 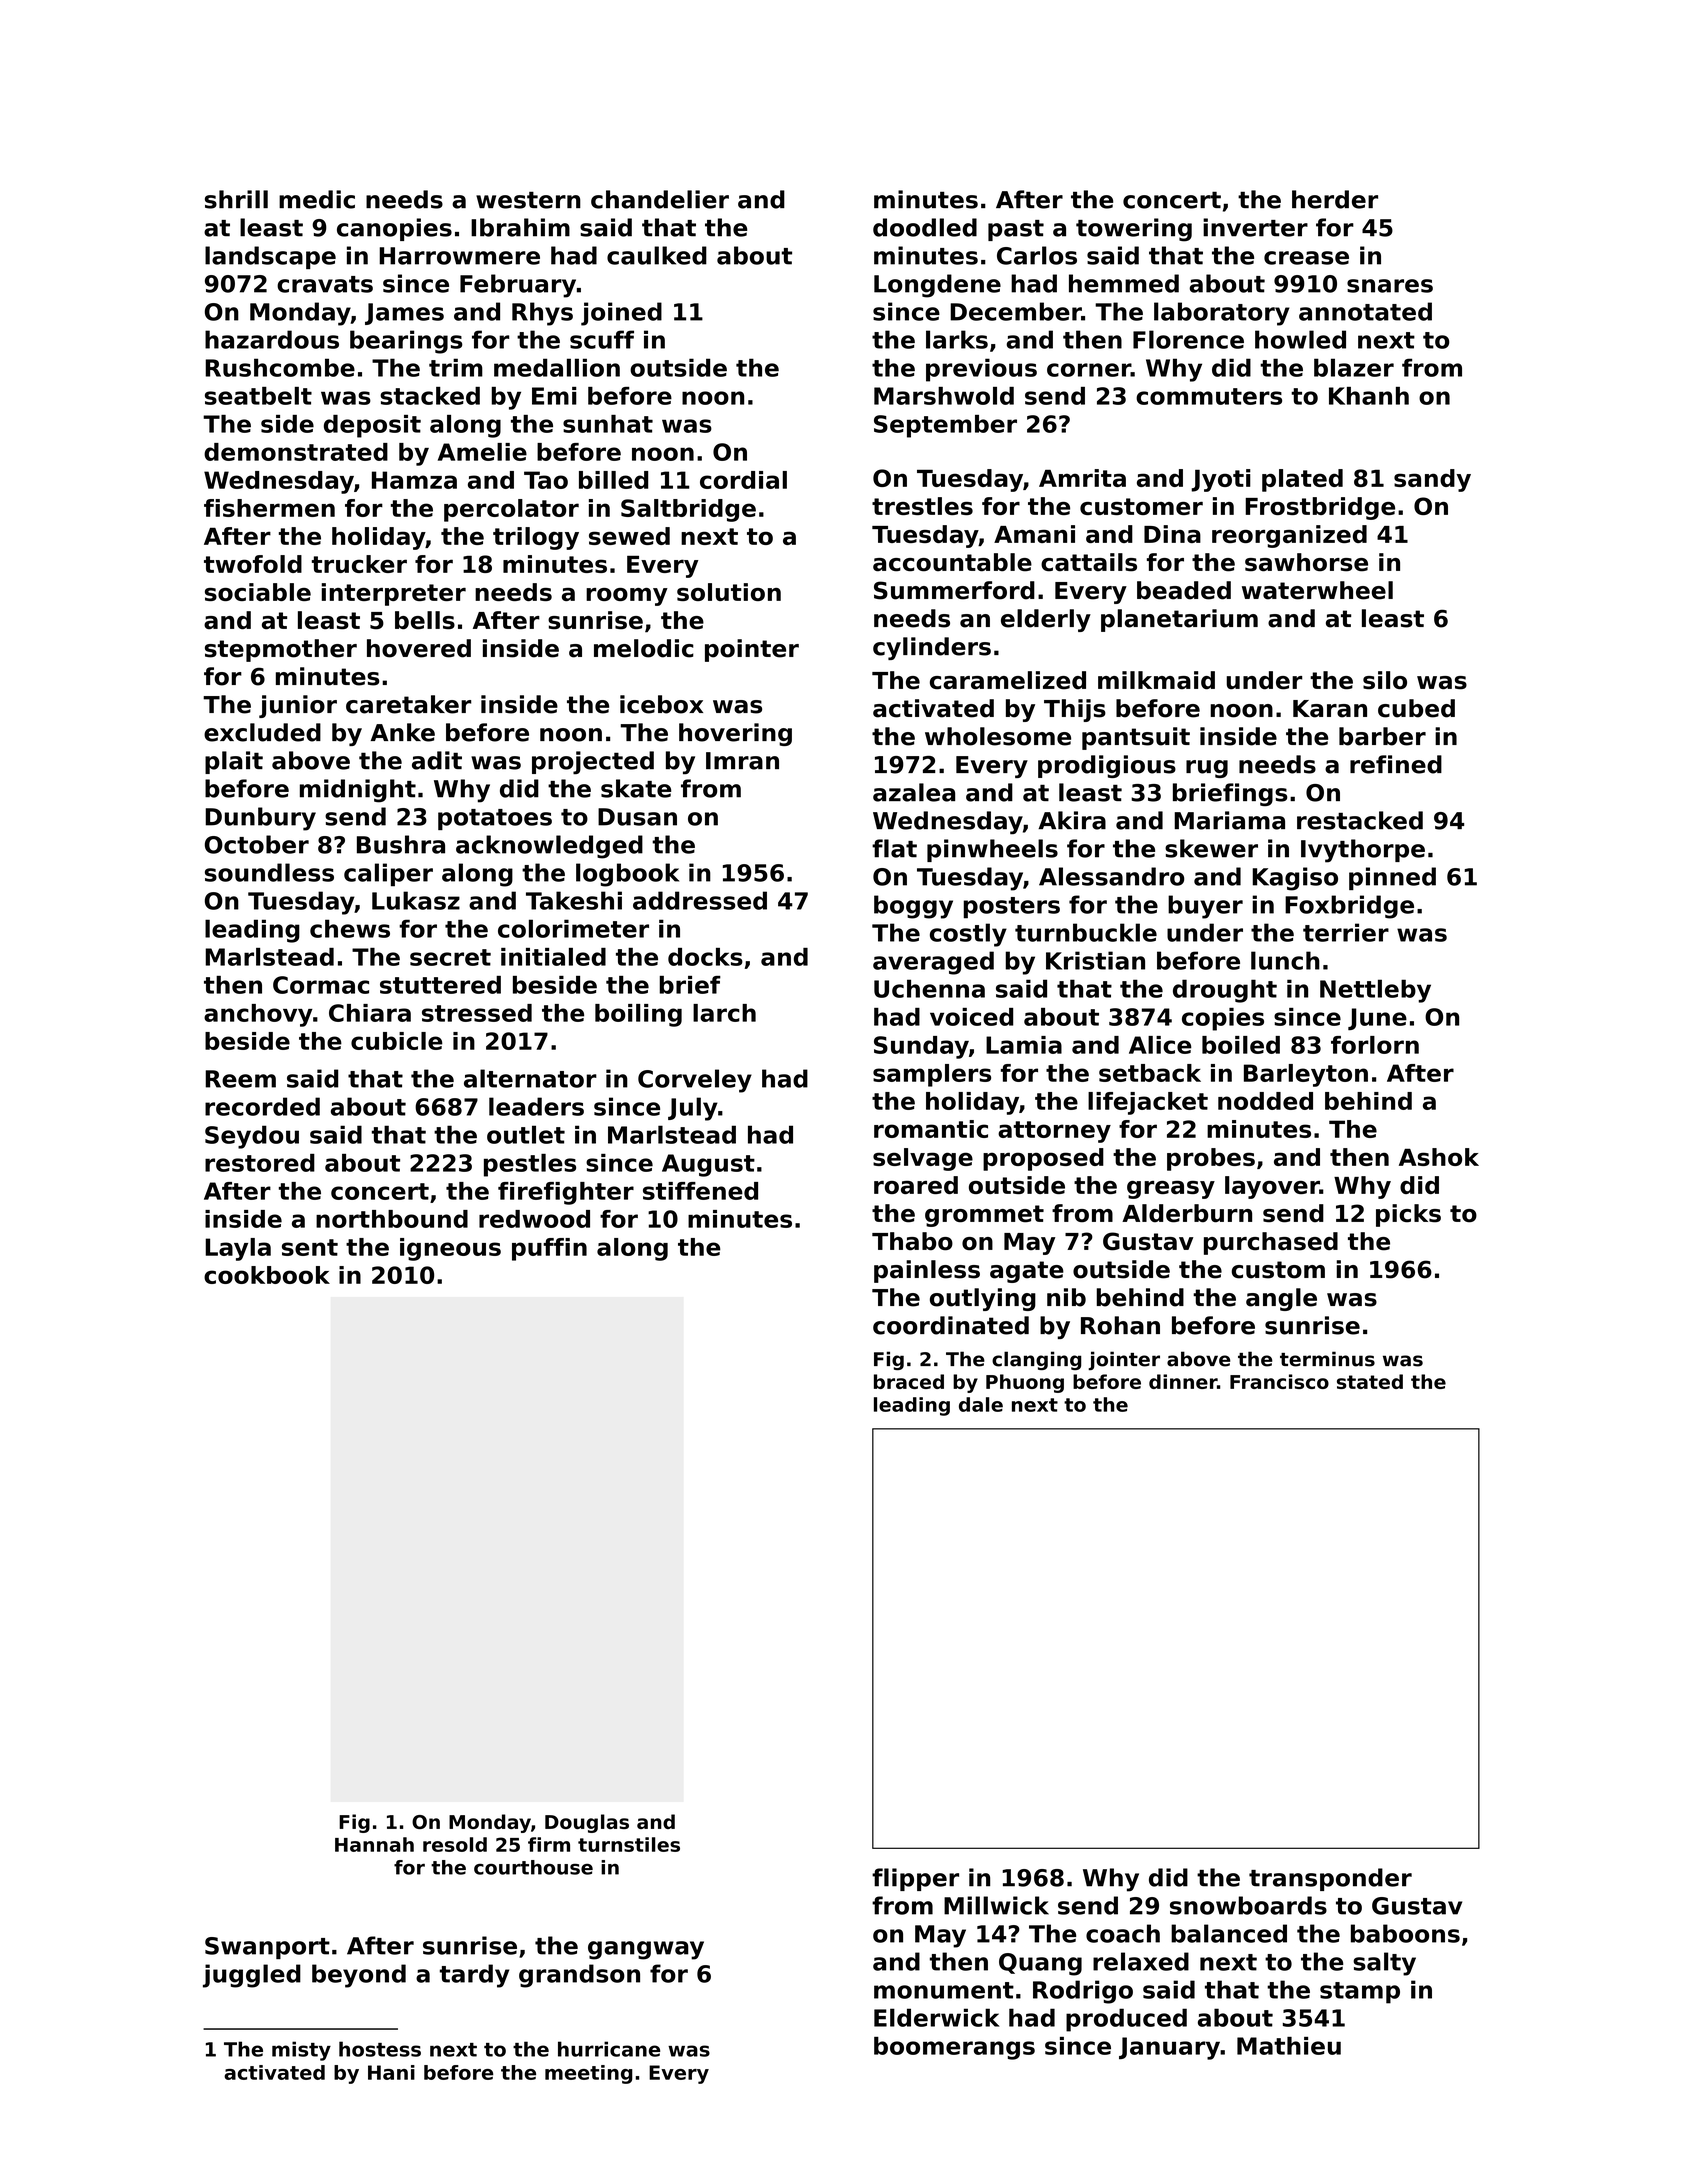 What do you see at coordinates (1171, 1190) in the document?
I see `greasy` at bounding box center [1171, 1190].
